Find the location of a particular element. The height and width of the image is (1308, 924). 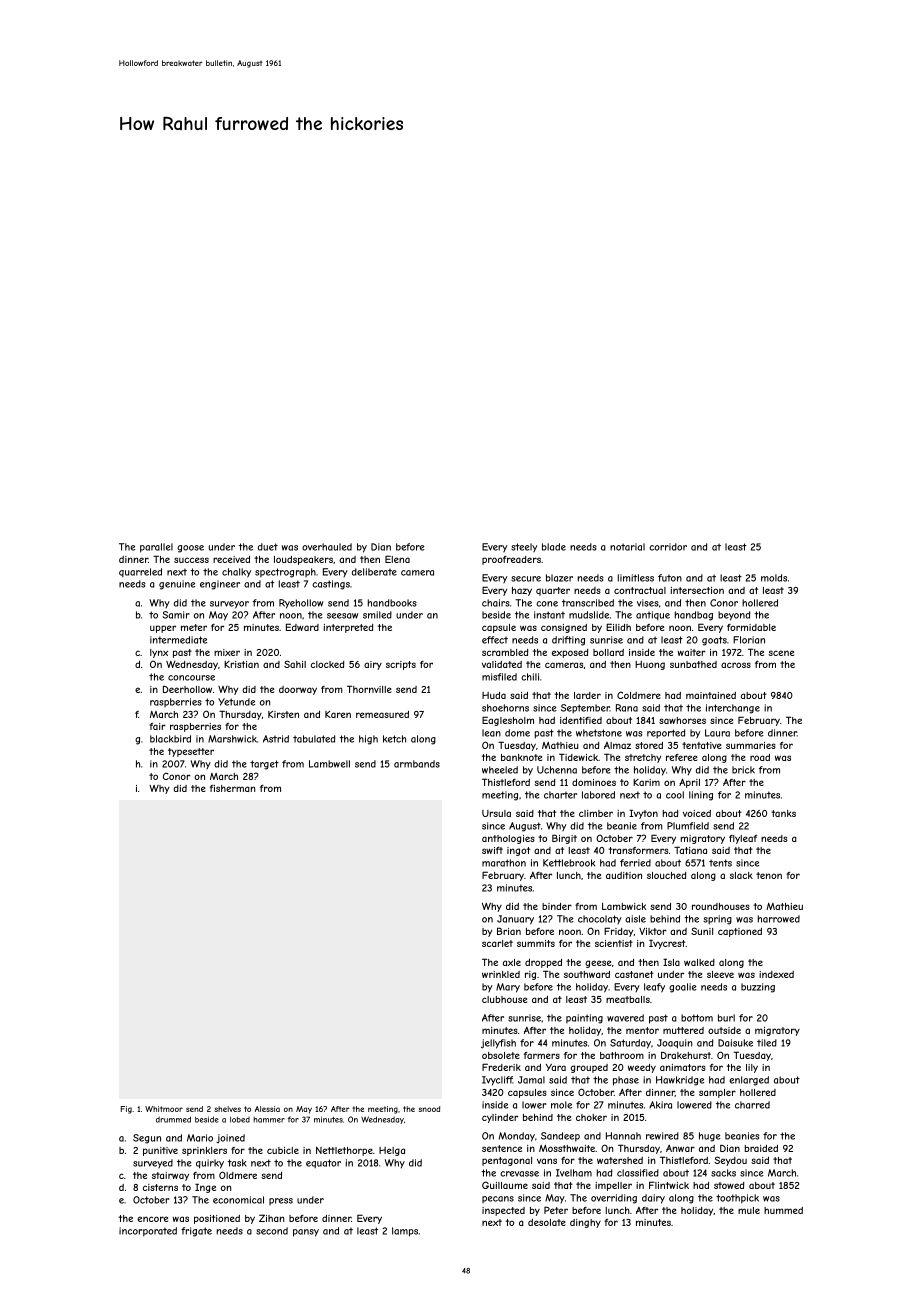

Tatiana is located at coordinates (690, 850).
